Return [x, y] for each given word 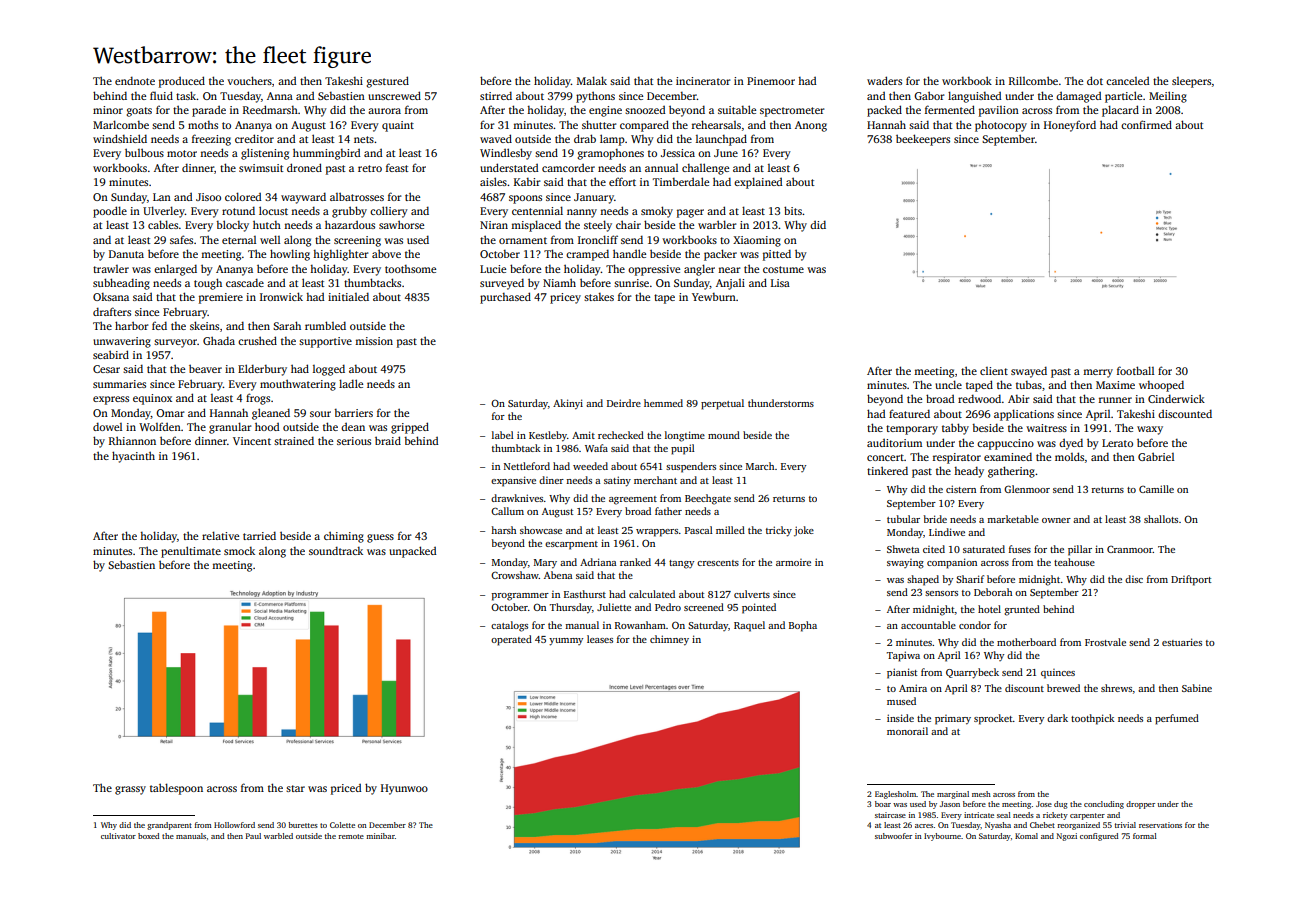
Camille [1156, 489]
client [994, 371]
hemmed [663, 403]
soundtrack [336, 550]
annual [661, 168]
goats [139, 112]
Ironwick [281, 296]
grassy [130, 790]
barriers [354, 413]
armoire [793, 562]
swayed [1029, 372]
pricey [565, 298]
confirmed [1146, 124]
